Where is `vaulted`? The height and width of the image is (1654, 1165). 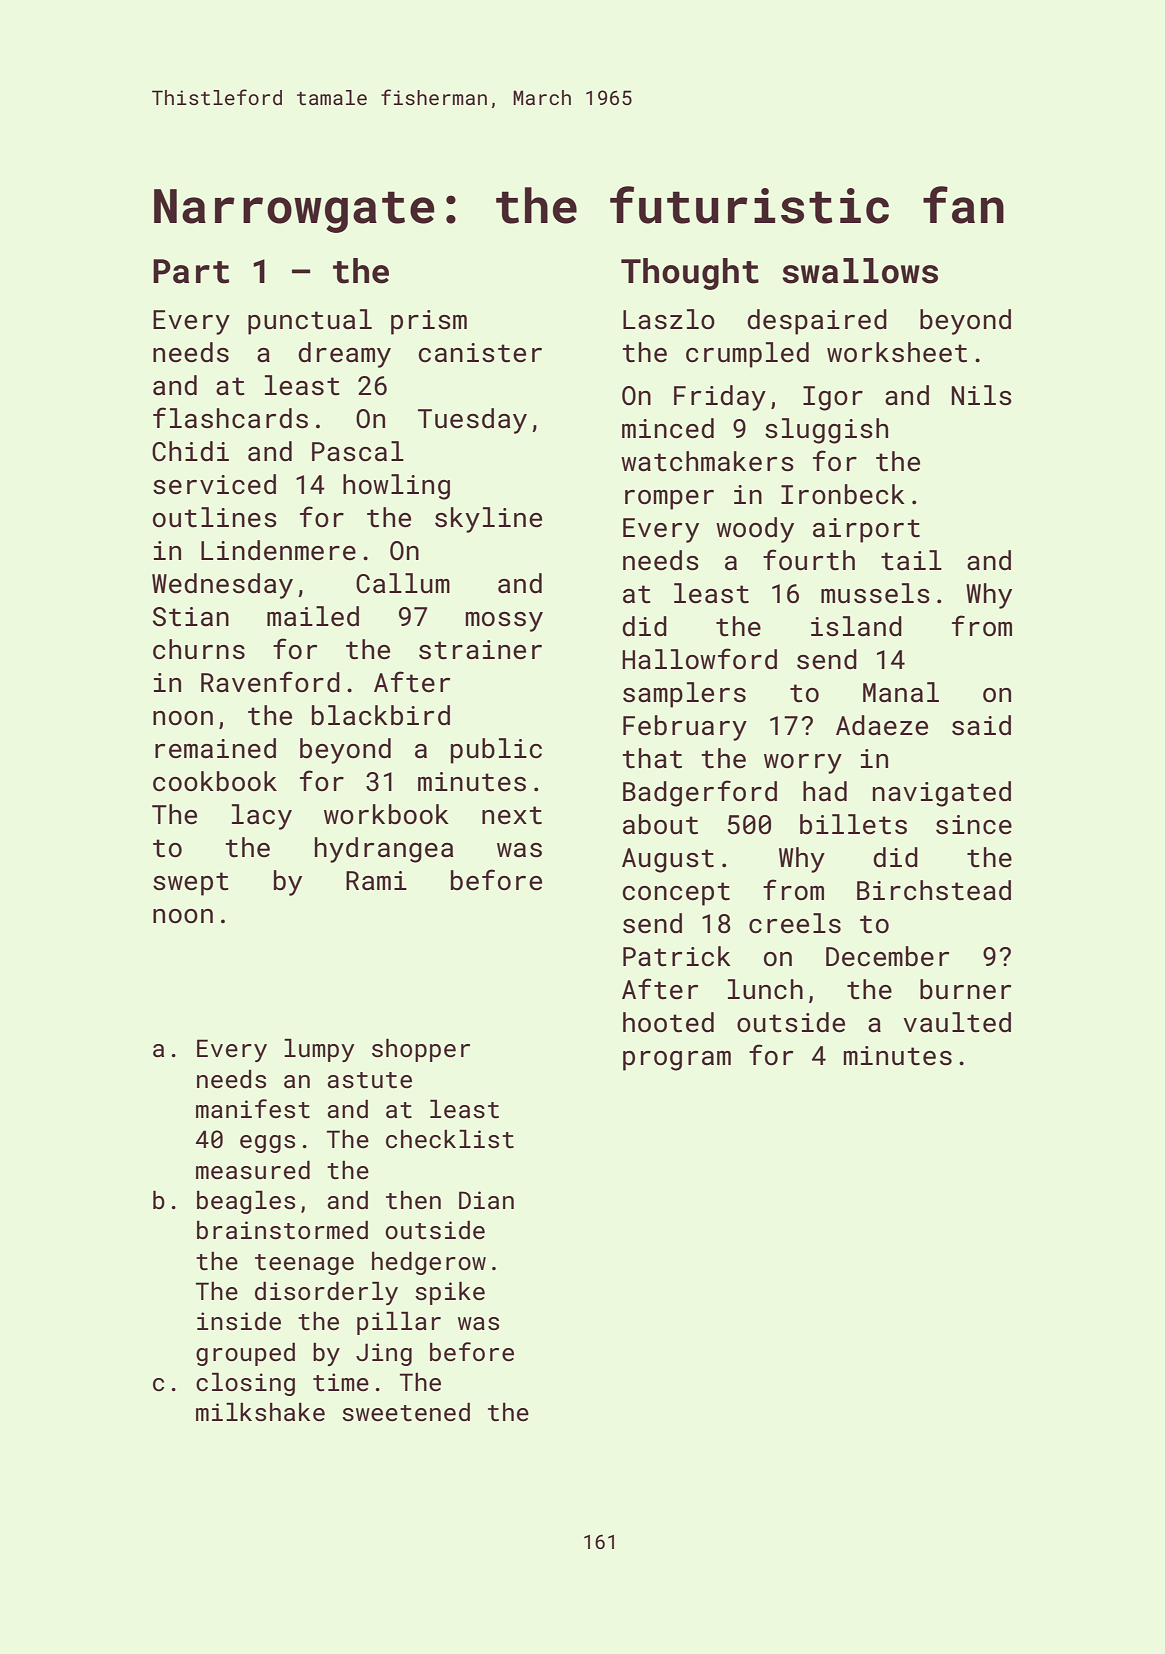
vaulted is located at coordinates (957, 1022).
